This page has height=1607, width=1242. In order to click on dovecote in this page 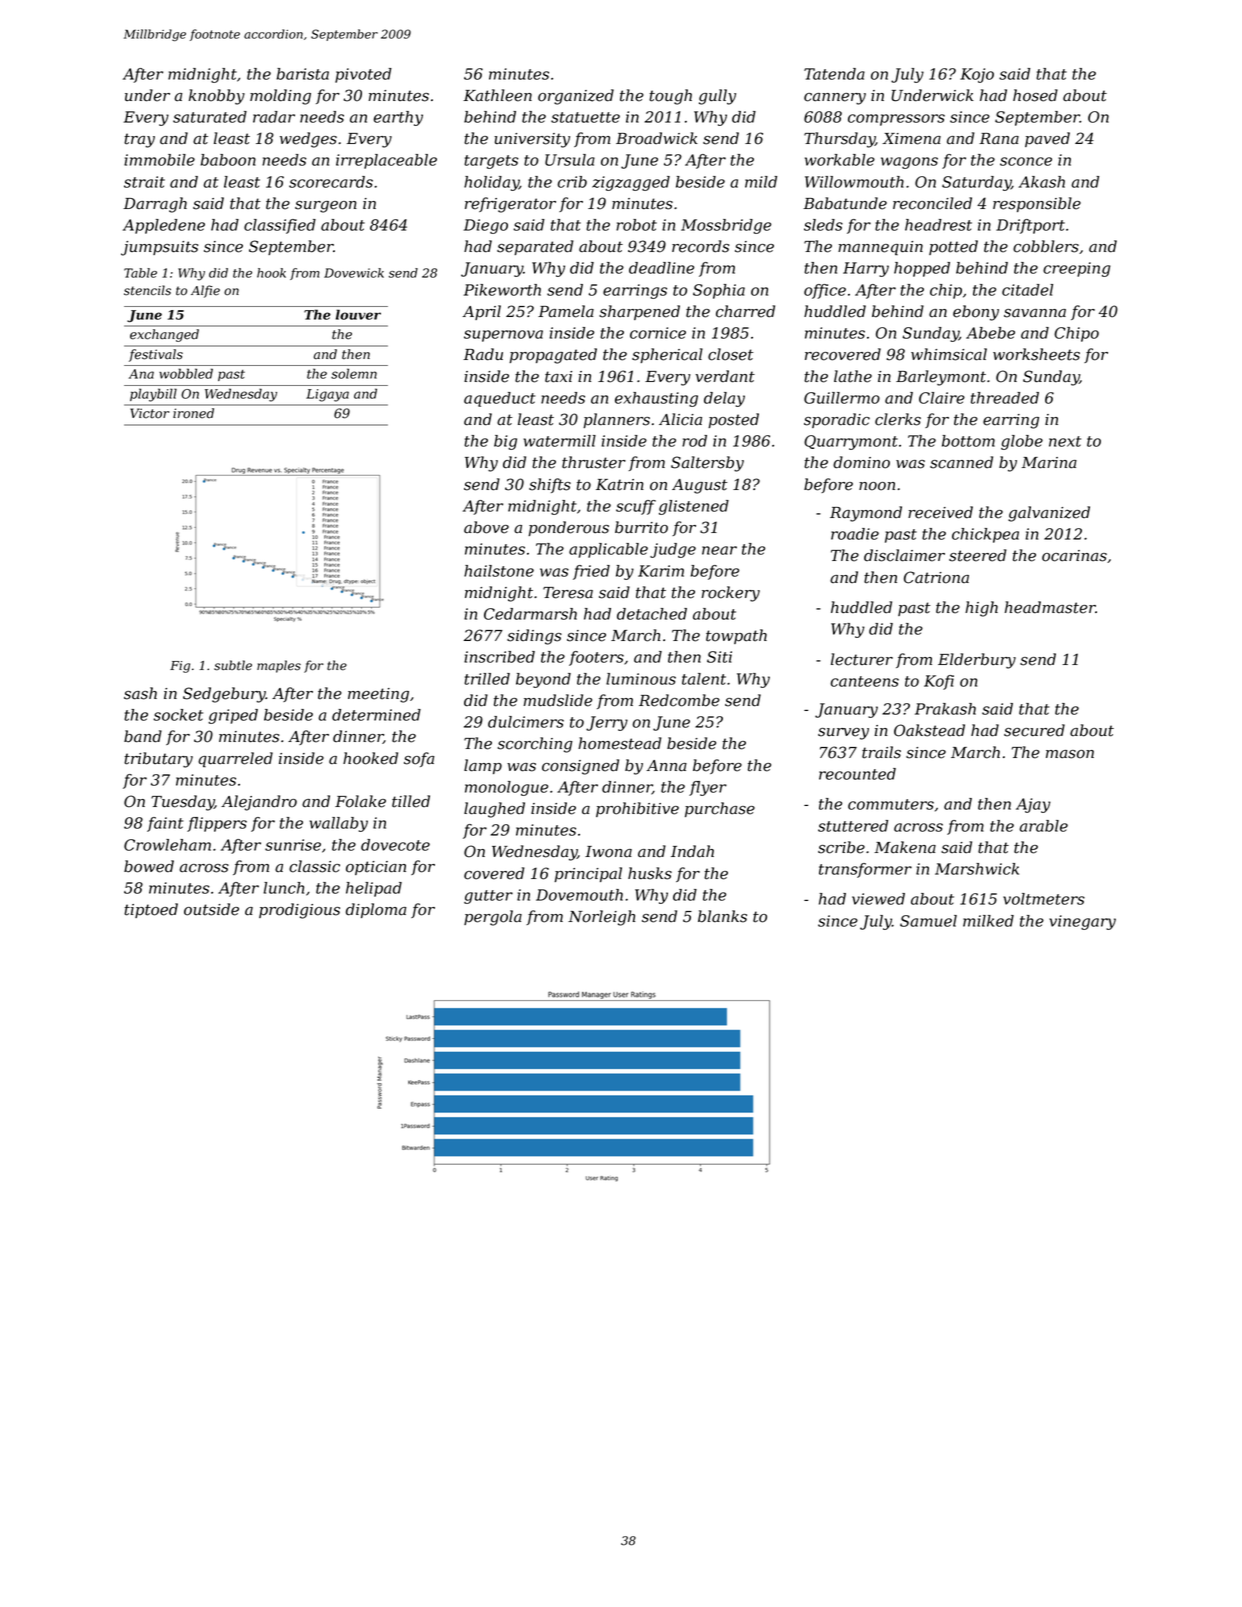, I will do `click(395, 845)`.
